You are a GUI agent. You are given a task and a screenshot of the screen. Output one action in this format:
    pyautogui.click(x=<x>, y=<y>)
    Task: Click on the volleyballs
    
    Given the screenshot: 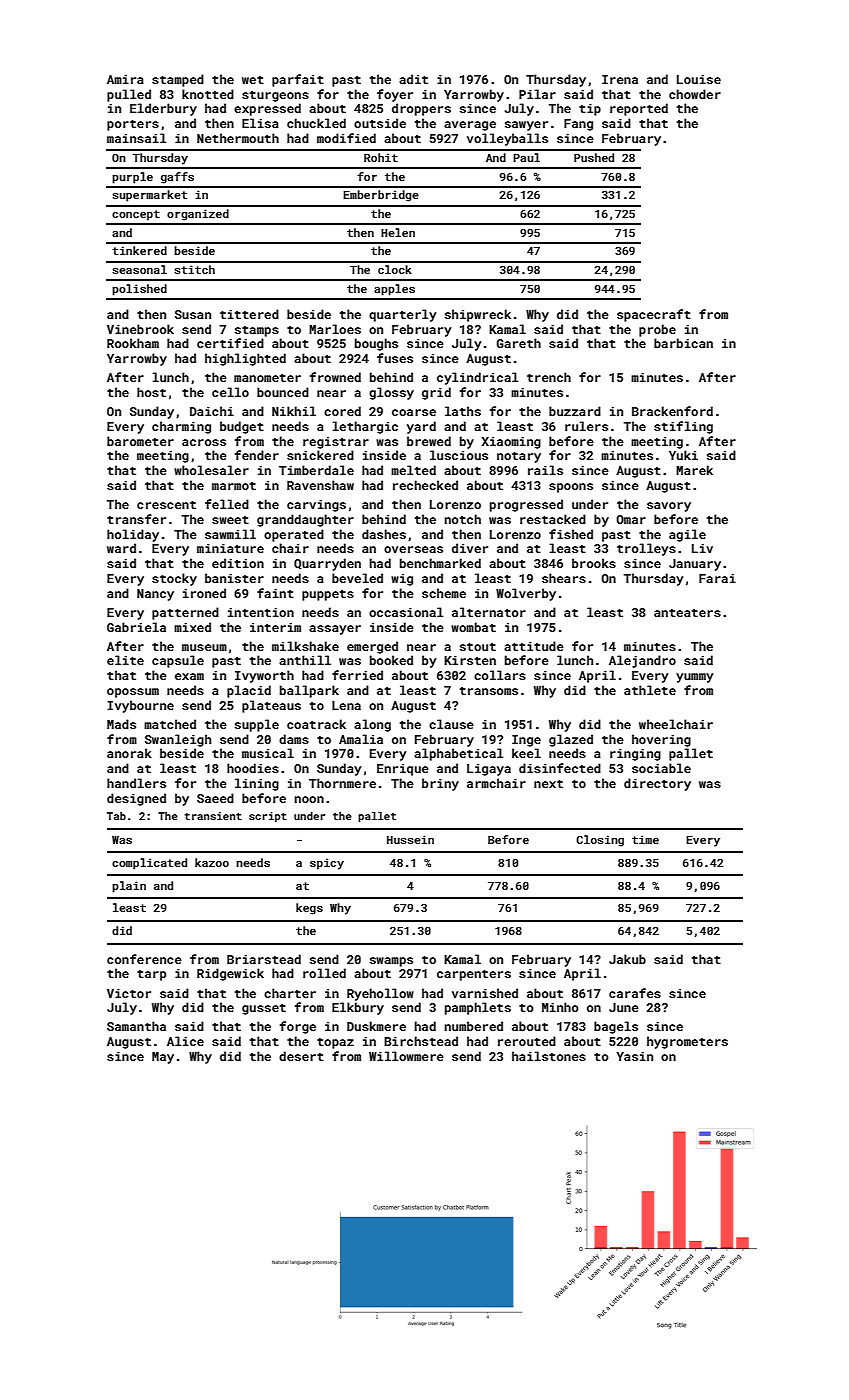 What is the action you would take?
    pyautogui.click(x=507, y=139)
